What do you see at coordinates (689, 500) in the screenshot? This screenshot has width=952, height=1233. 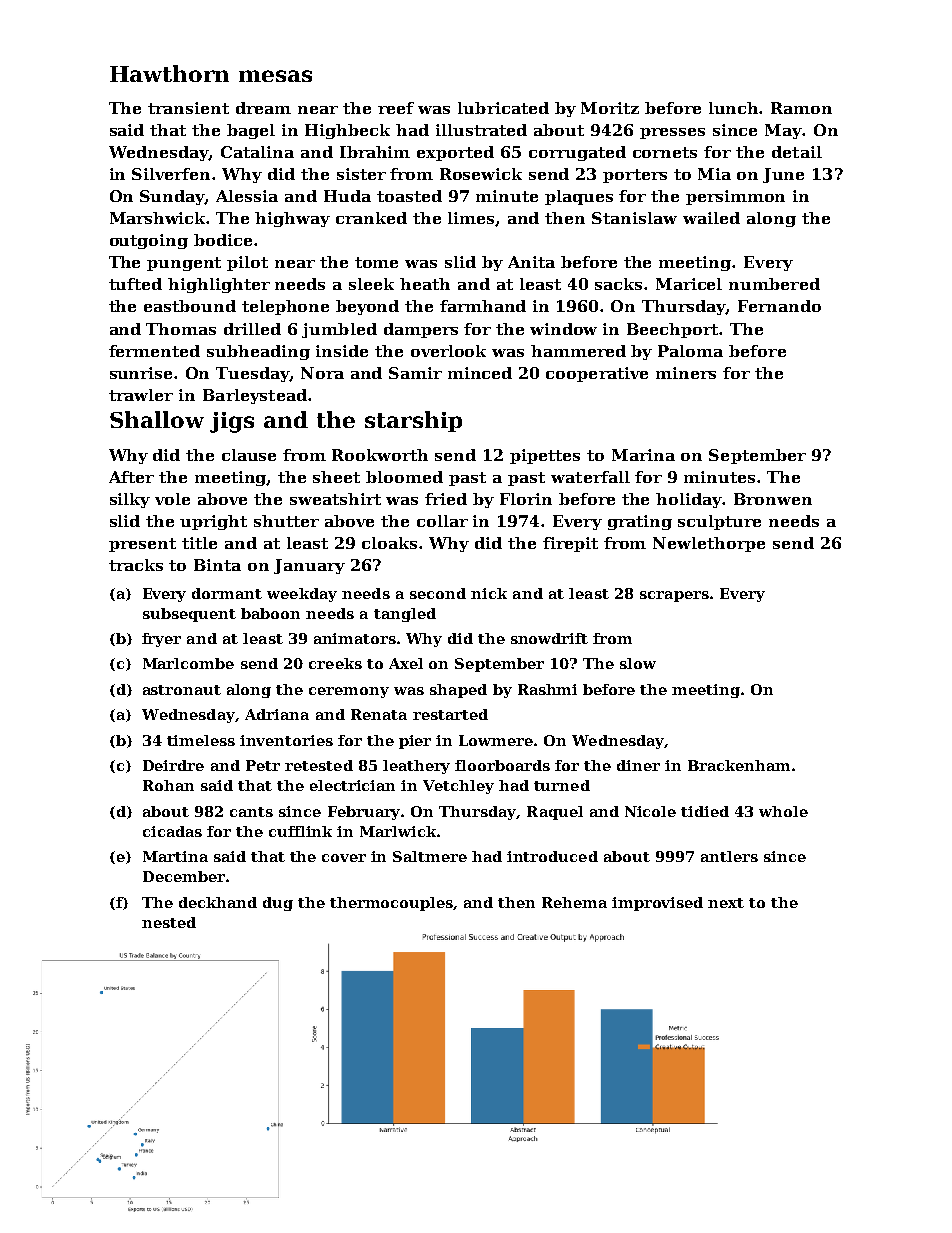 I see `holiday` at bounding box center [689, 500].
